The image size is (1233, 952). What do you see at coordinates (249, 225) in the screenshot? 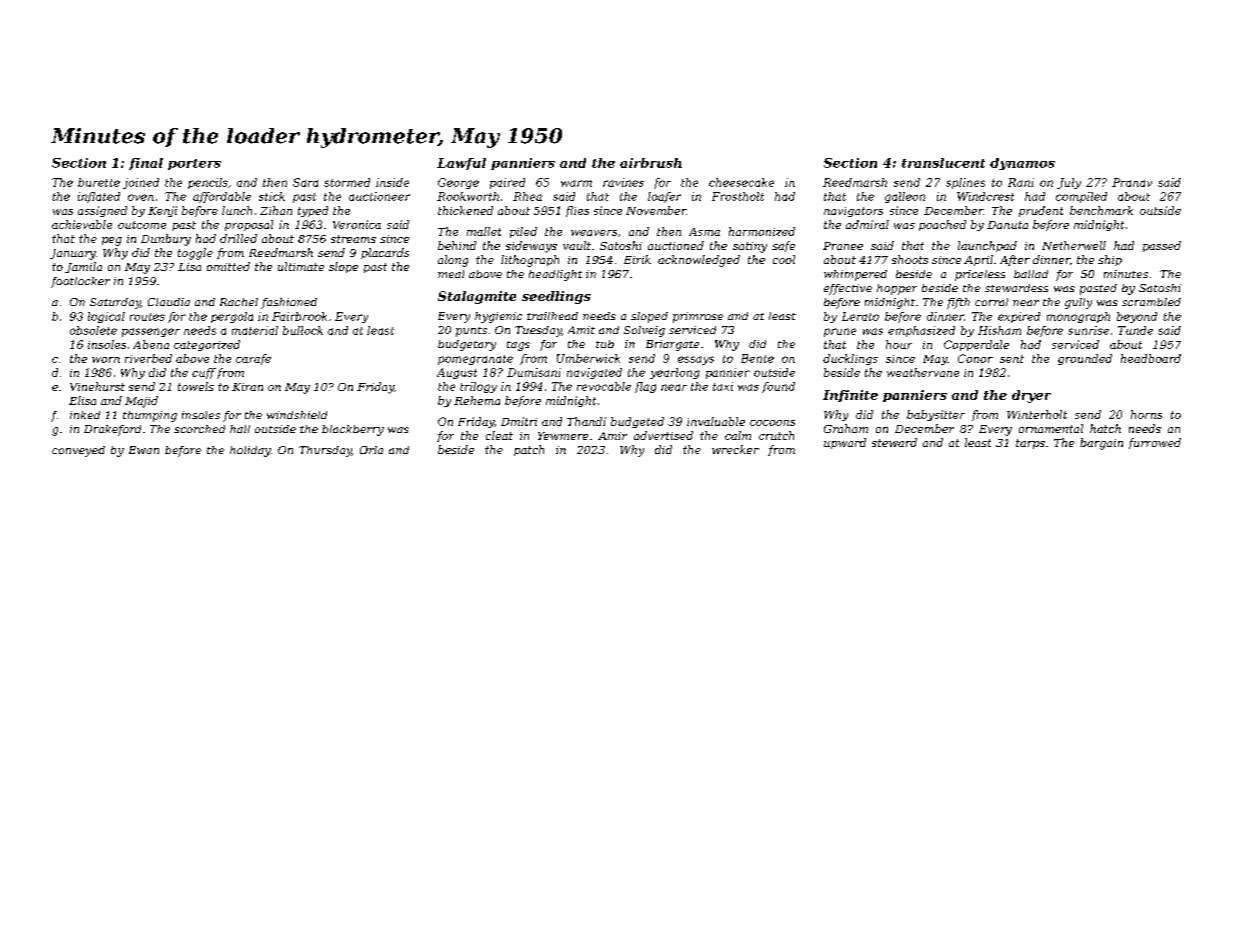
I see `proposal` at bounding box center [249, 225].
